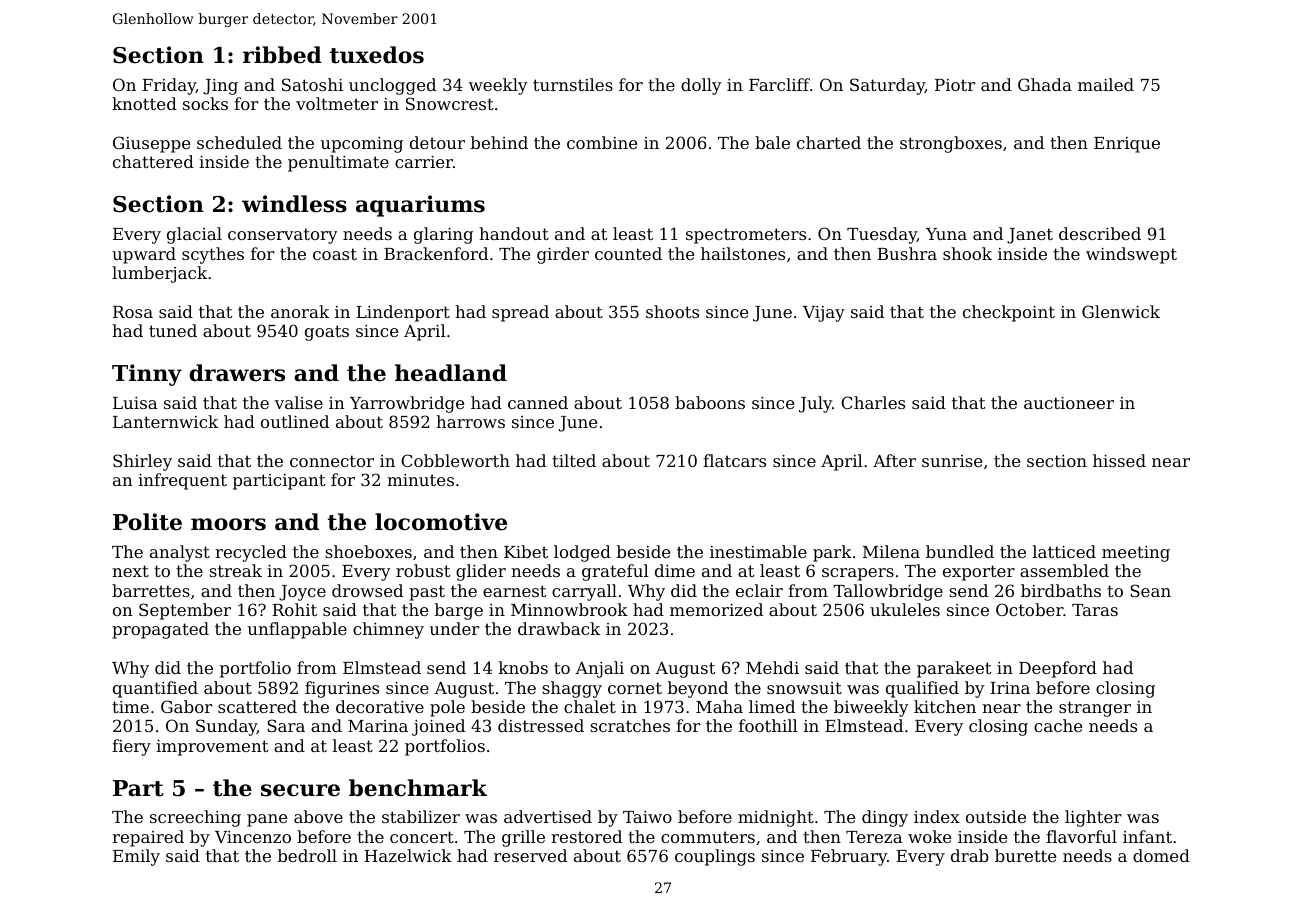 This screenshot has height=924, width=1308. Describe the element at coordinates (1161, 855) in the screenshot. I see `domed` at that location.
